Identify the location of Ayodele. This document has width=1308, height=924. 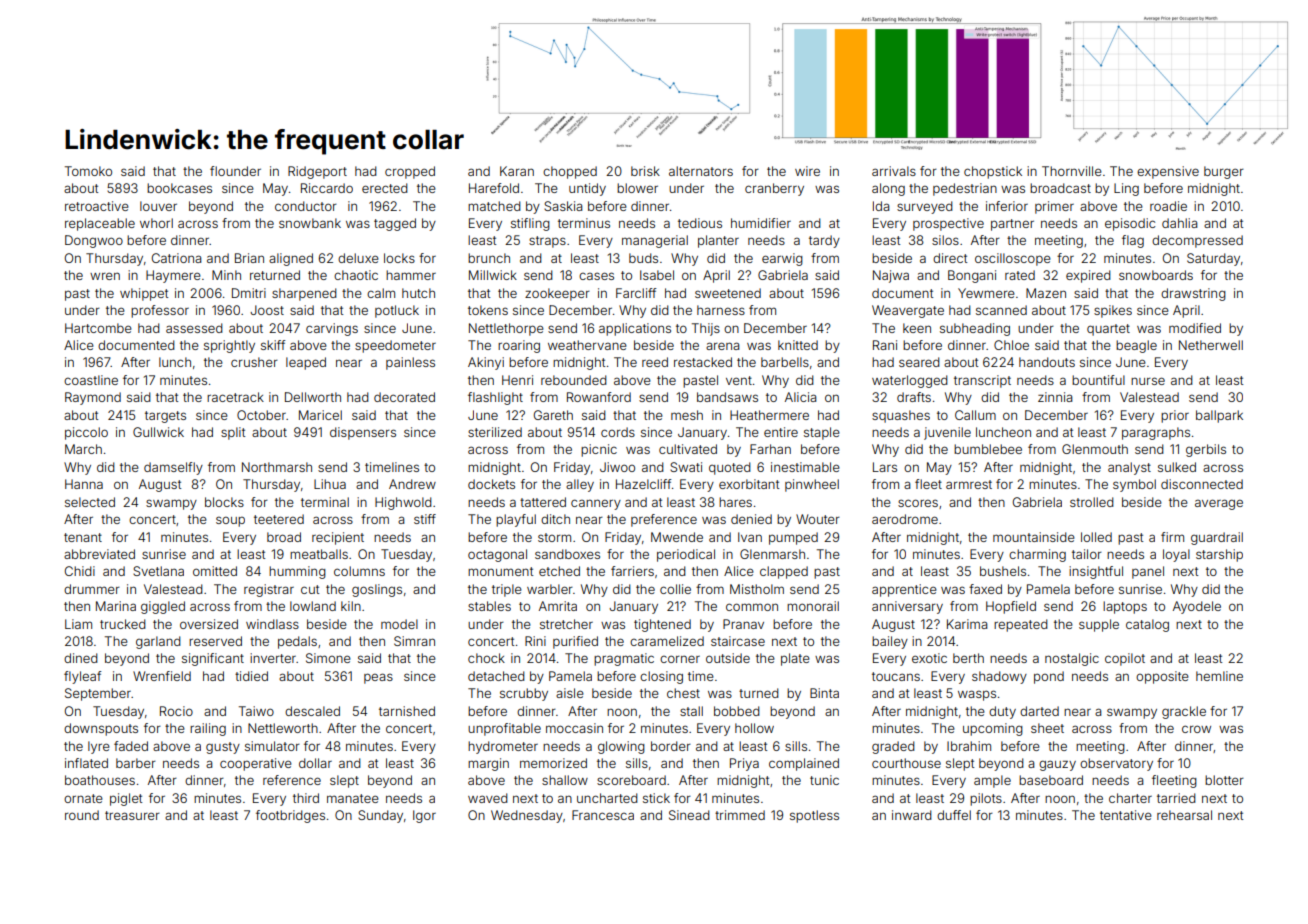
(1197, 607).
